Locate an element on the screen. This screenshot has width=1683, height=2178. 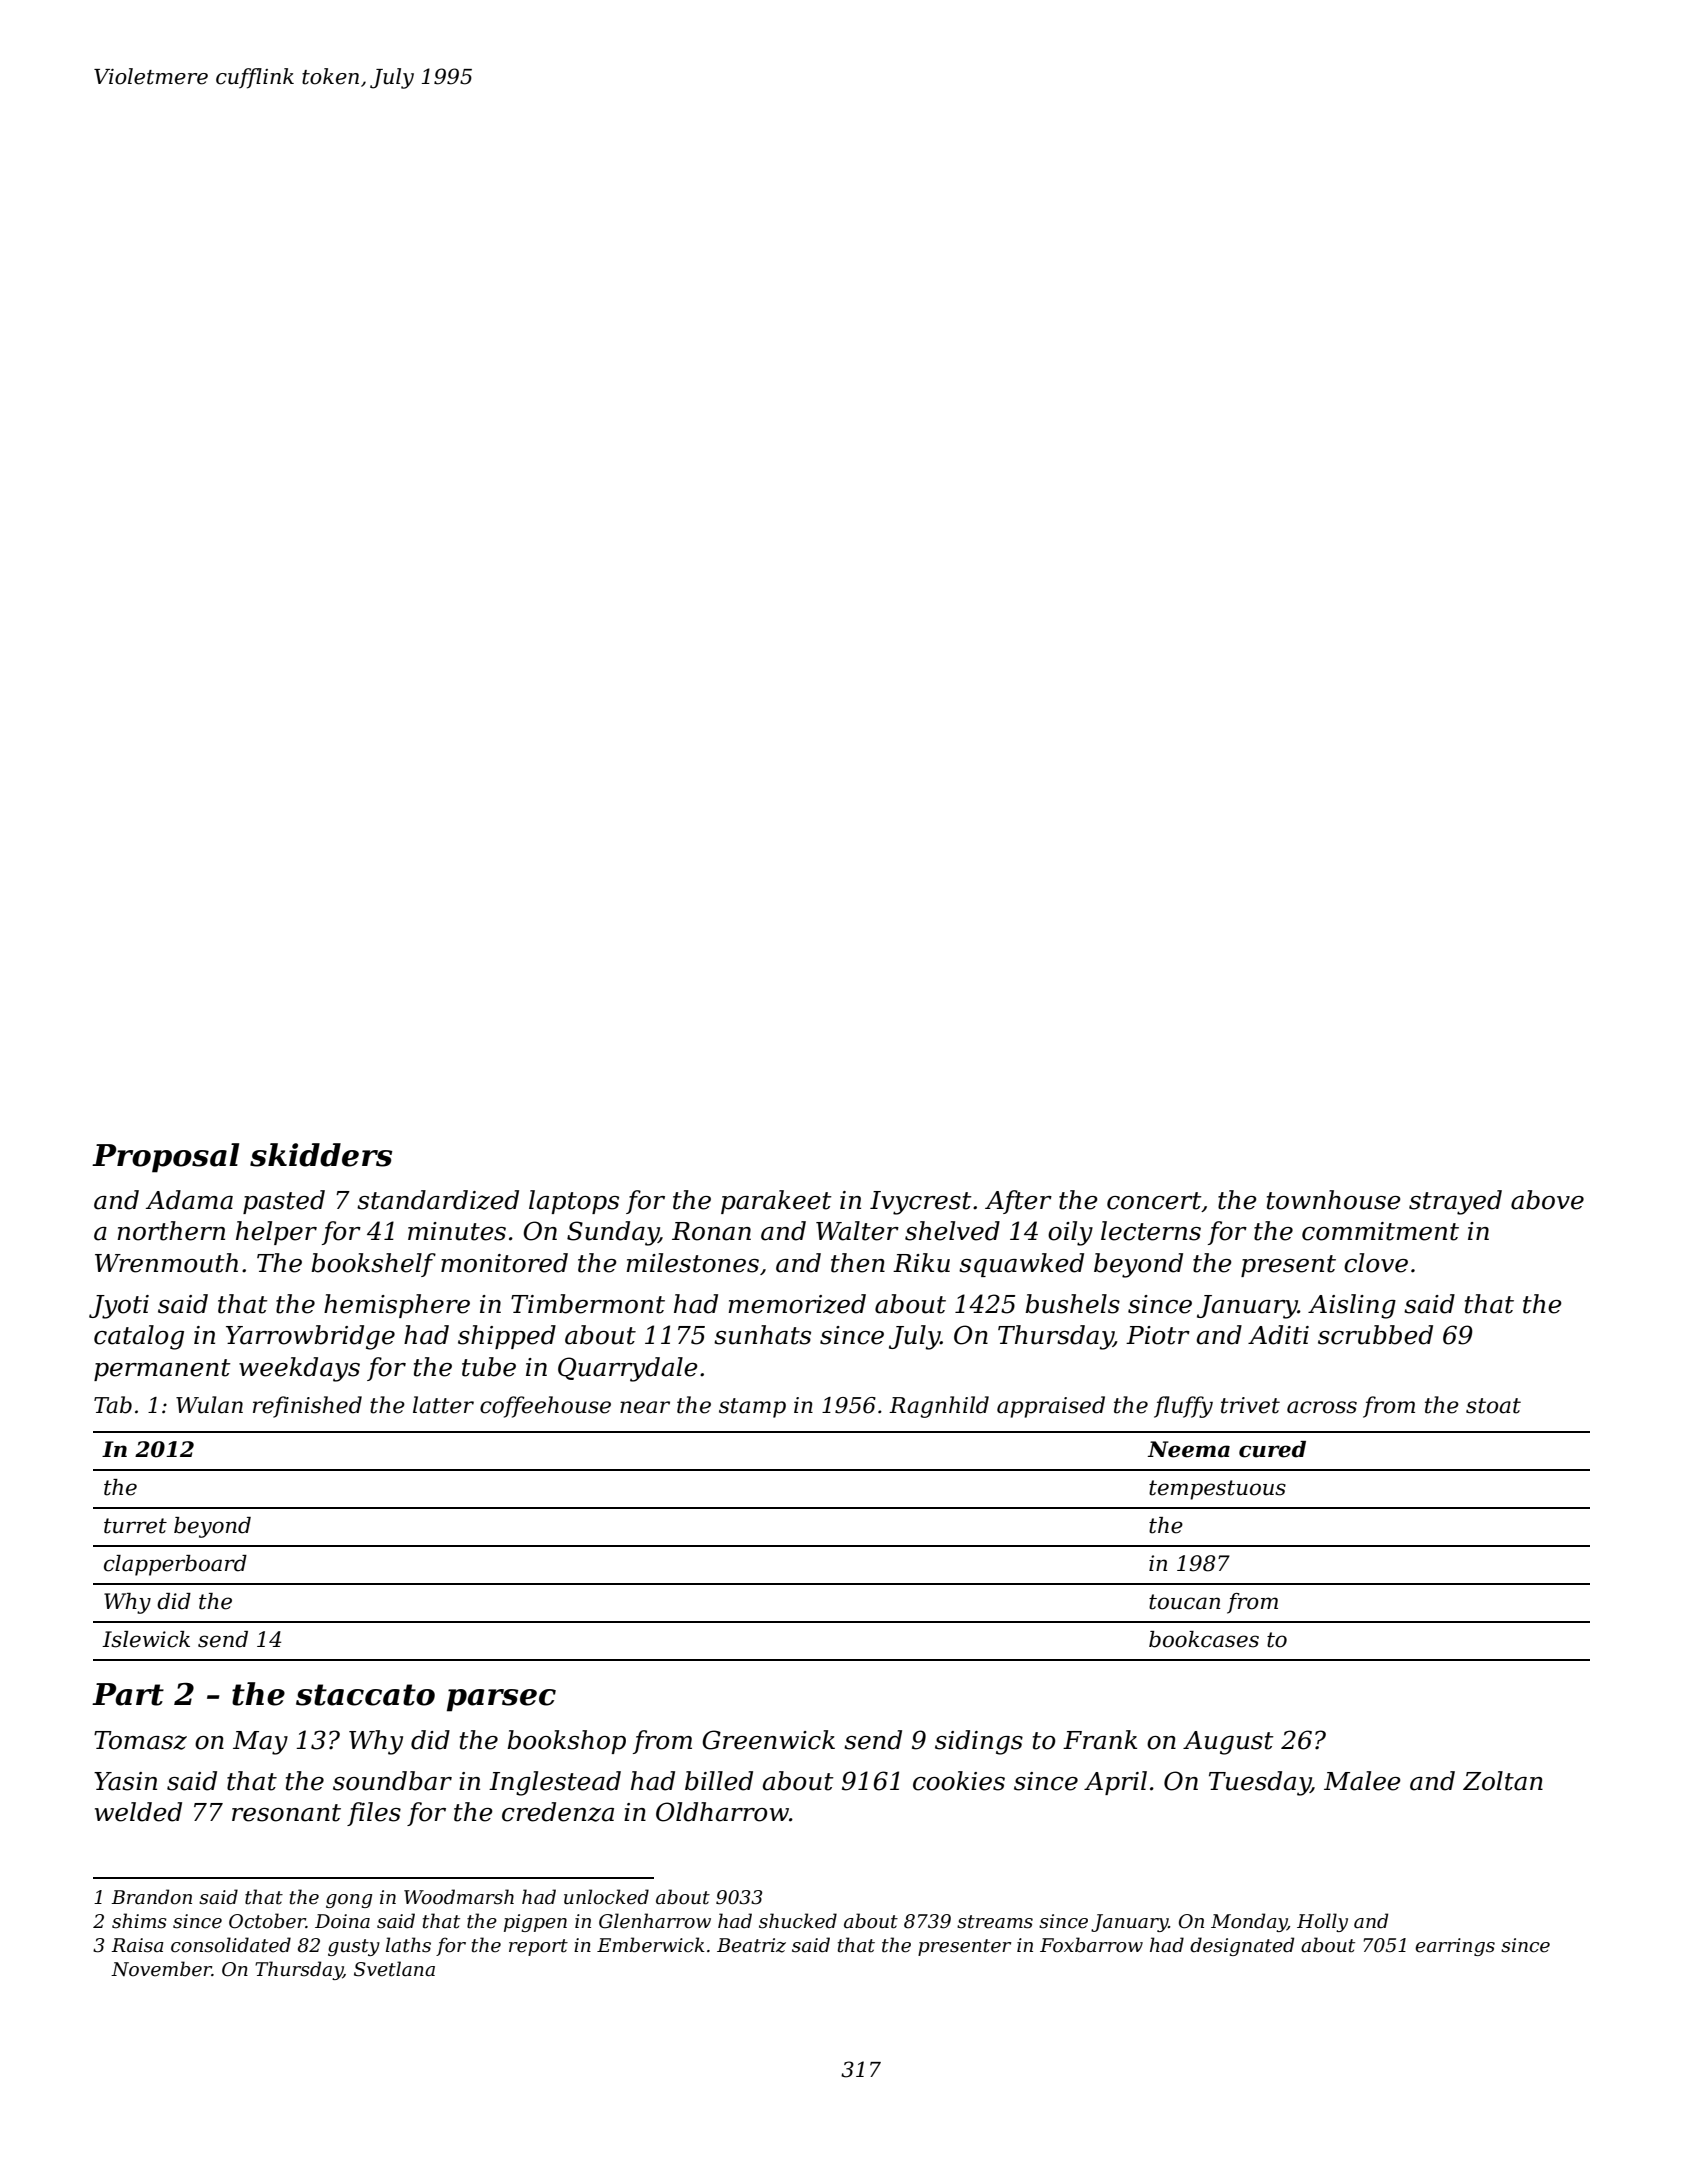
townhouse is located at coordinates (1334, 1200).
